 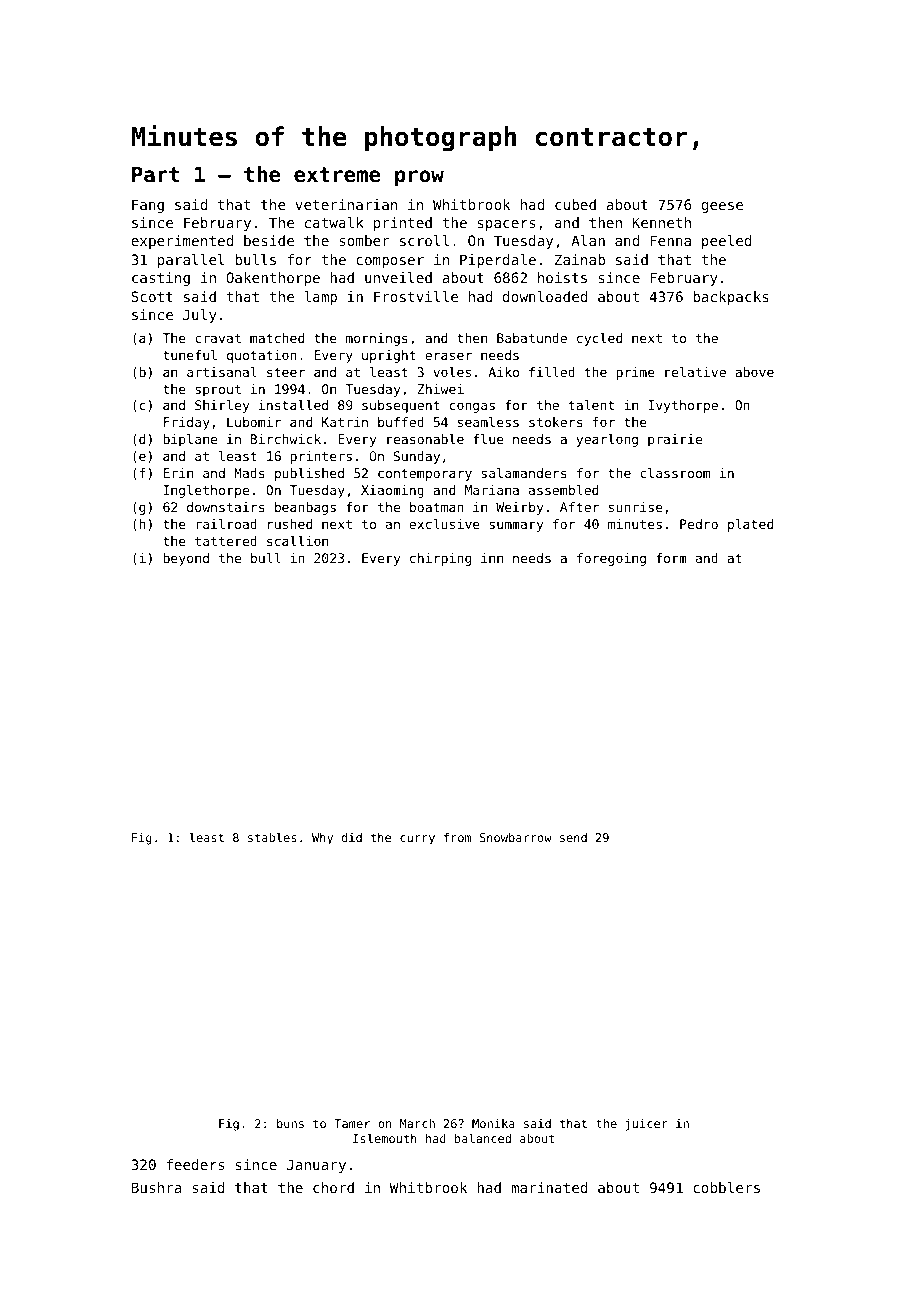 I want to click on curry, so click(x=417, y=840).
